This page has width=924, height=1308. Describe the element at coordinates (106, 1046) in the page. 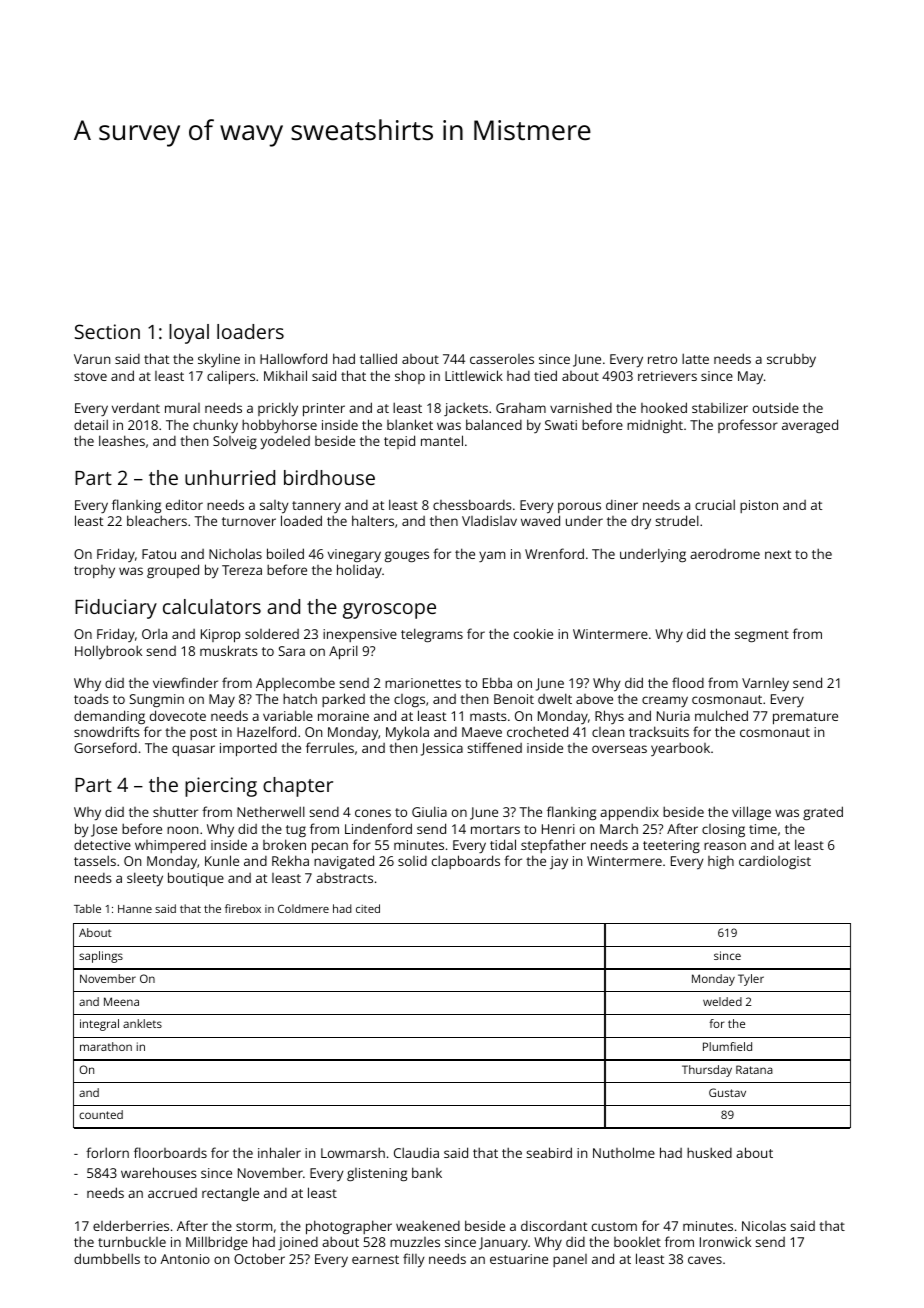

I see `marathon` at that location.
